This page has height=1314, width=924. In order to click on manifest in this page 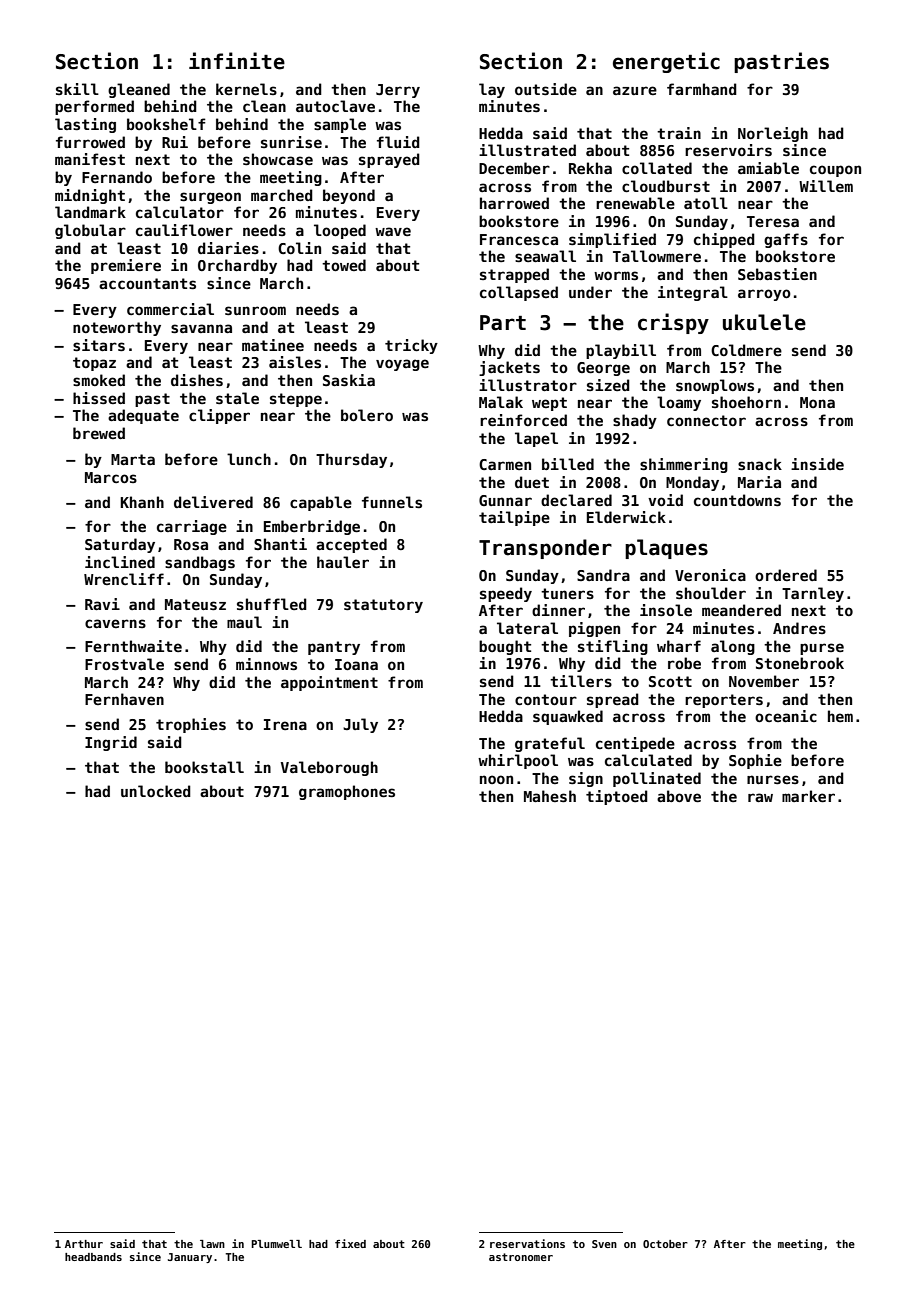, I will do `click(90, 159)`.
